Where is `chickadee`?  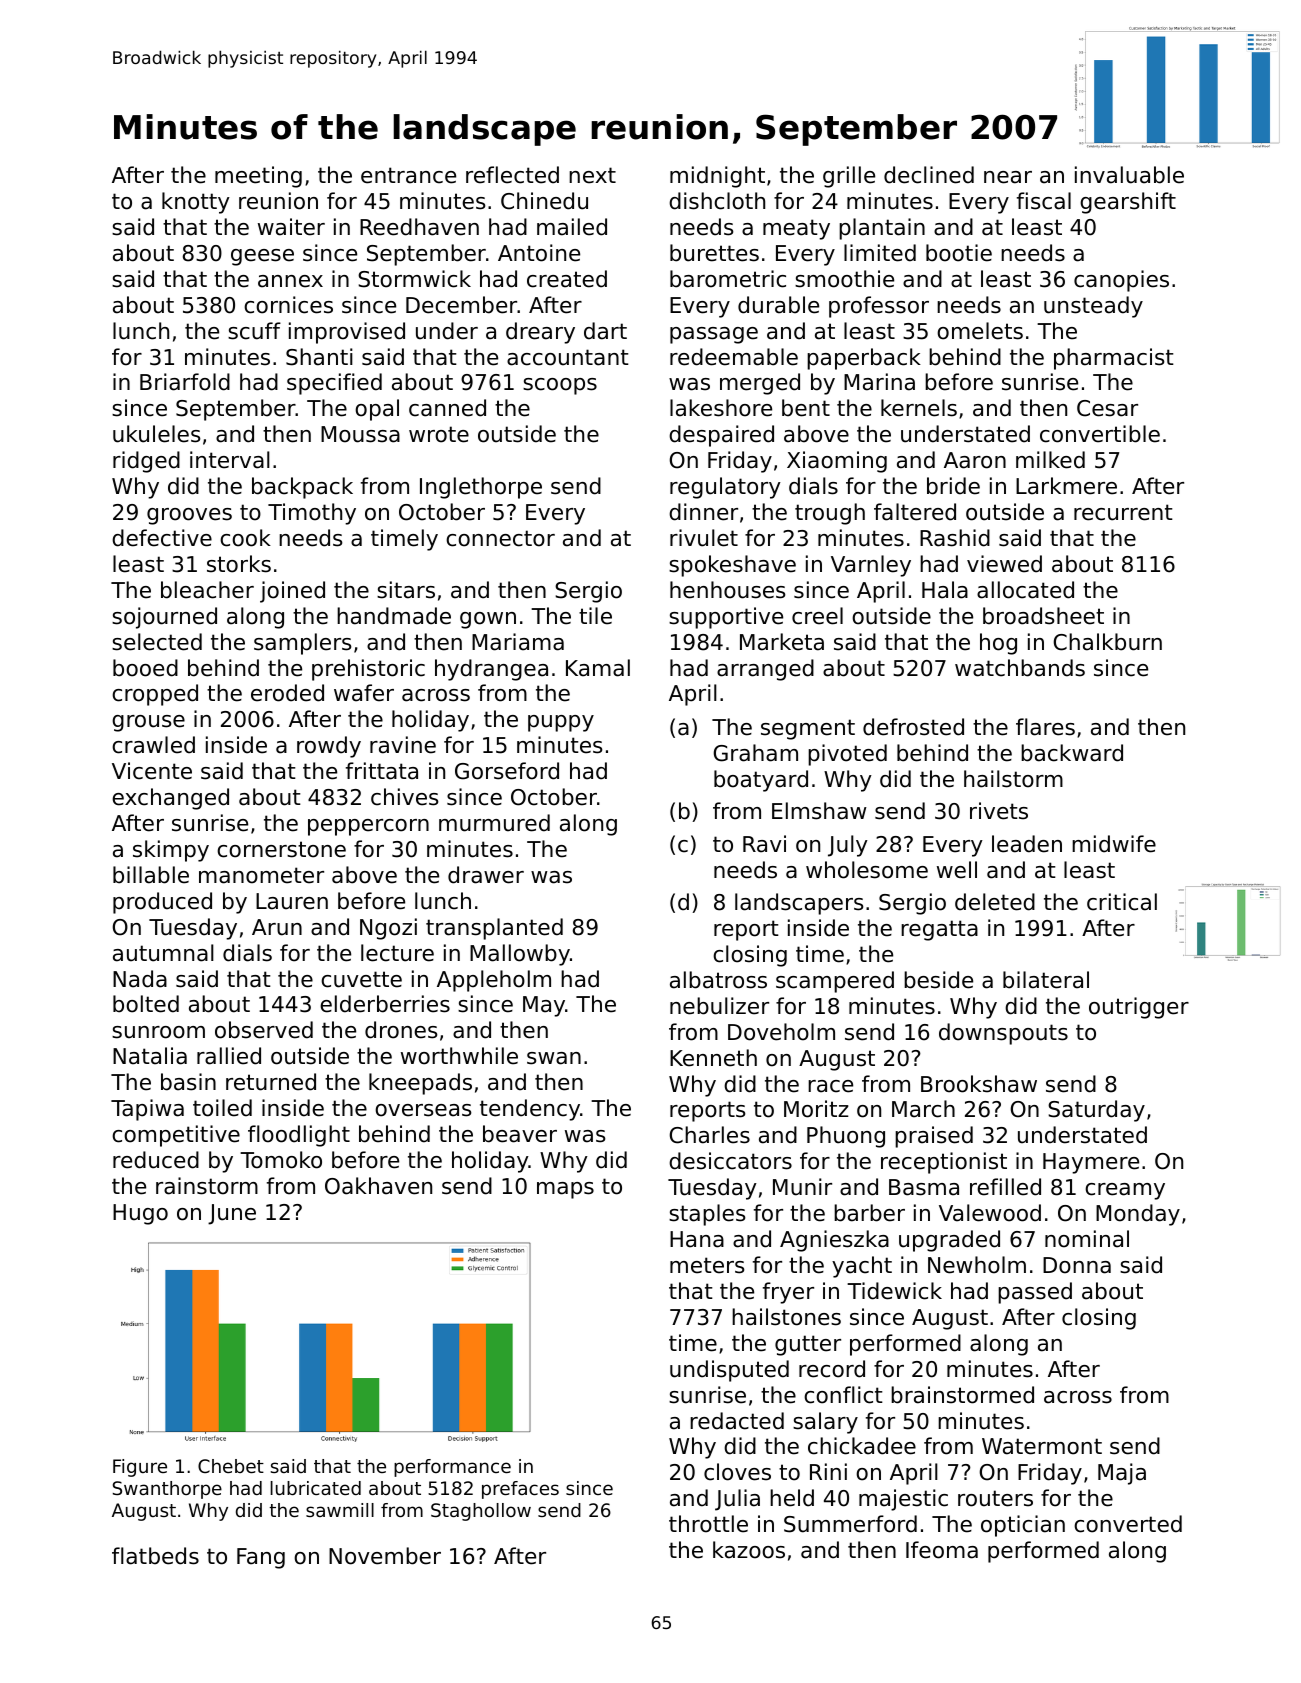
chickadee is located at coordinates (862, 1446).
